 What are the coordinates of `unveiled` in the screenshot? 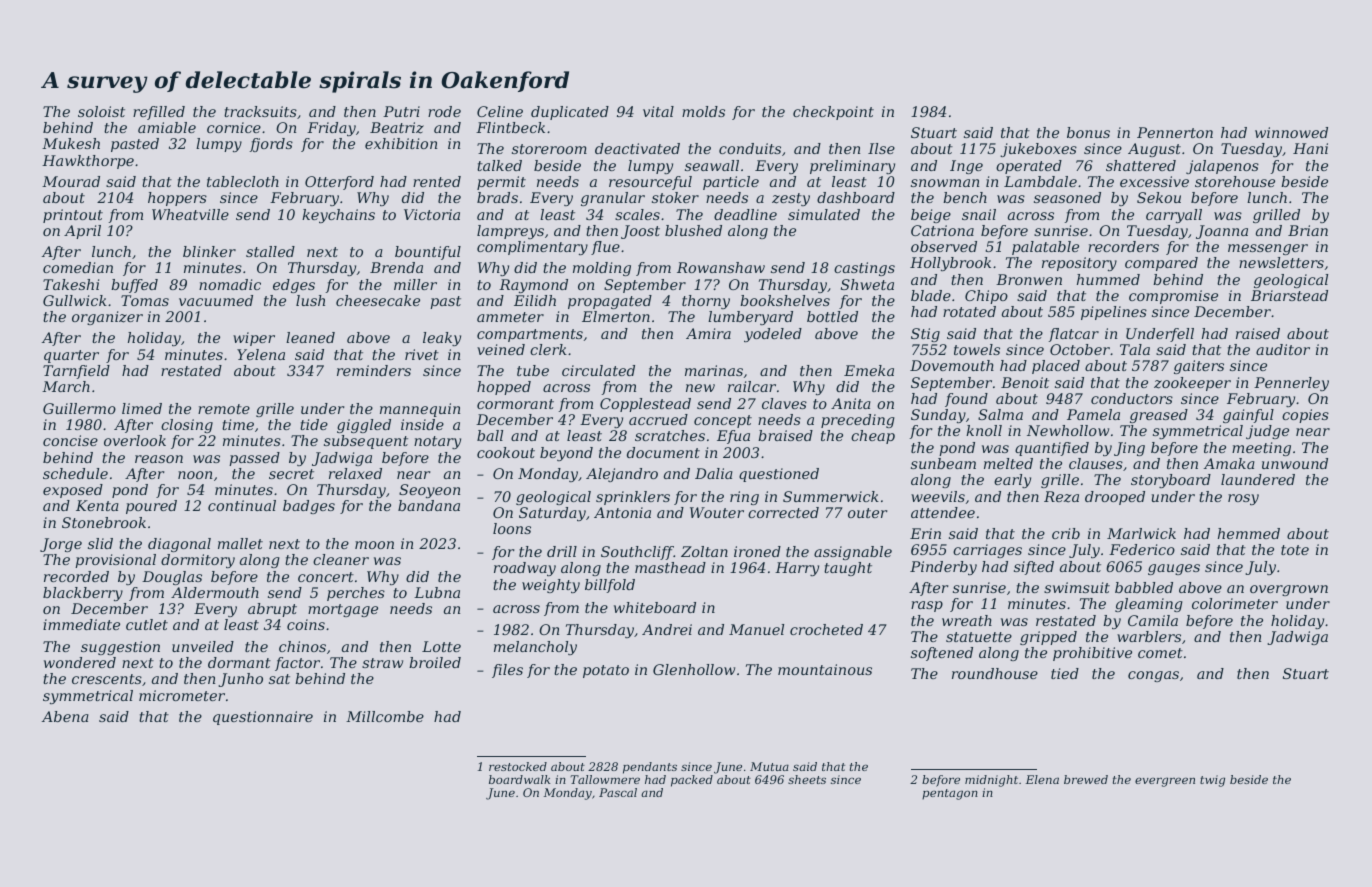 It's located at (203, 646).
